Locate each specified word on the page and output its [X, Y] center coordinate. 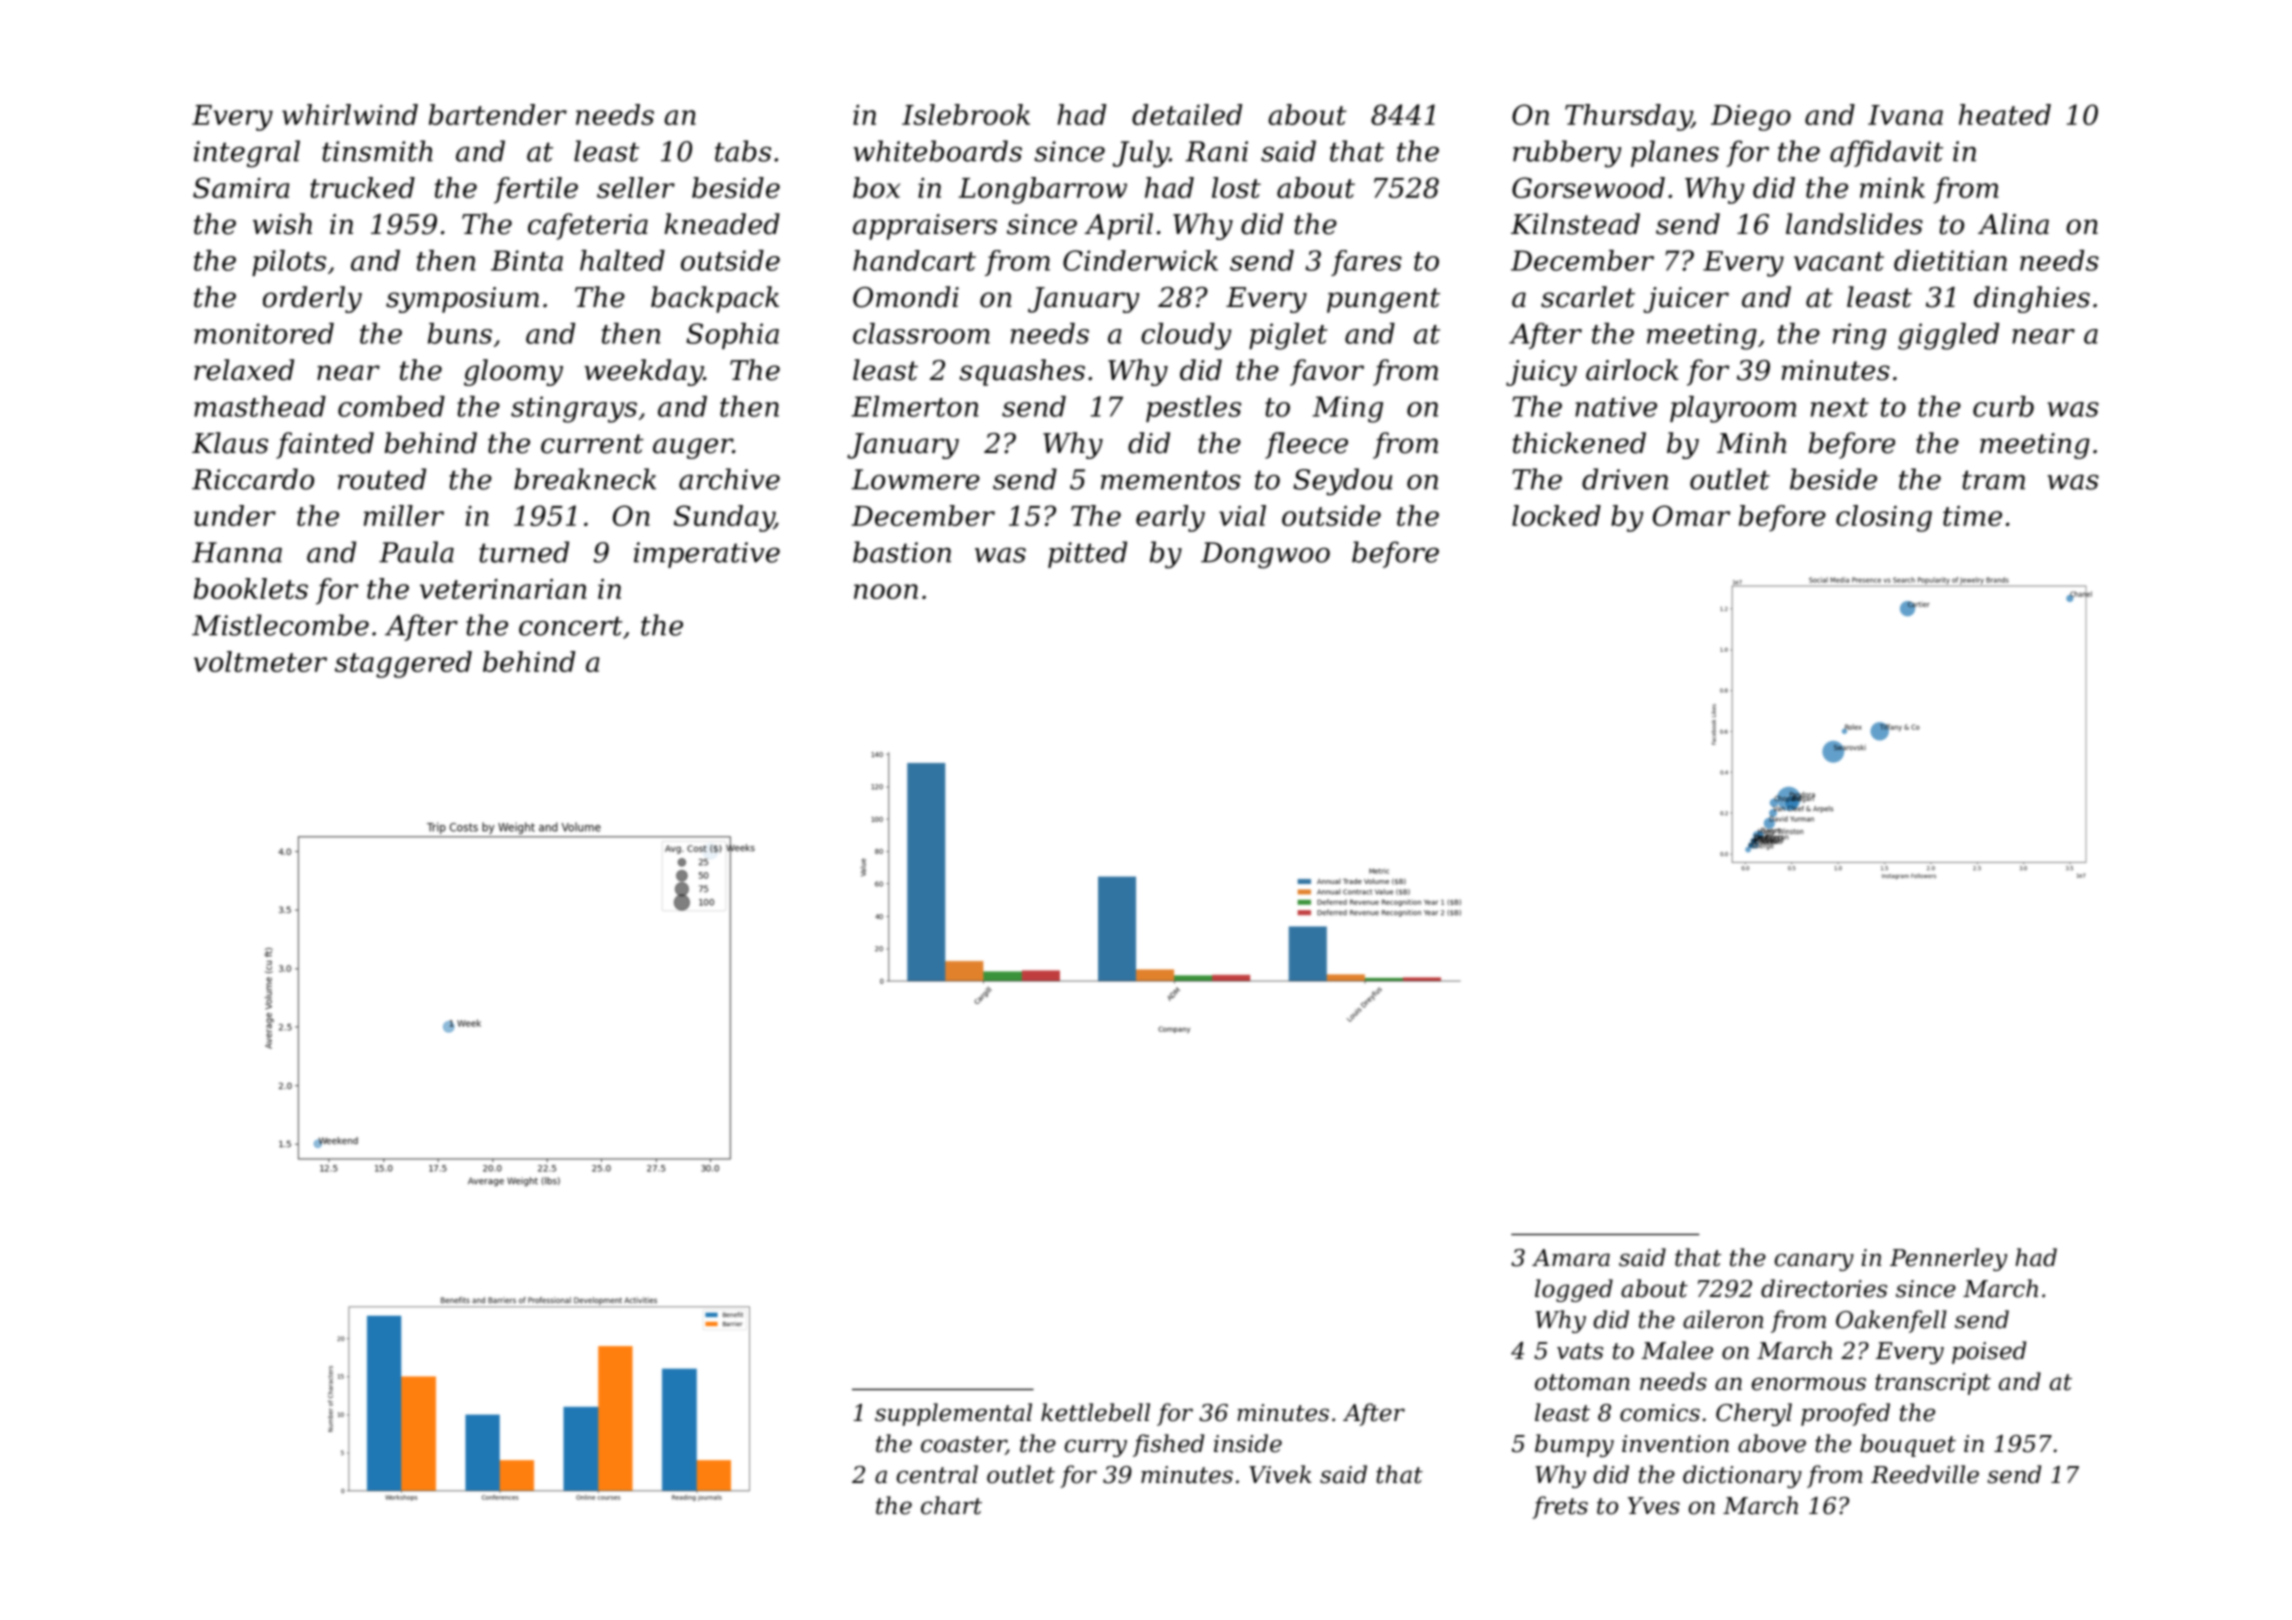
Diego [1751, 118]
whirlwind [350, 114]
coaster [963, 1445]
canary [1814, 1262]
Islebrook [966, 114]
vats [1580, 1351]
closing [1884, 518]
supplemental [953, 1414]
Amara [1571, 1258]
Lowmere [915, 479]
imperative [707, 555]
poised [1989, 1352]
